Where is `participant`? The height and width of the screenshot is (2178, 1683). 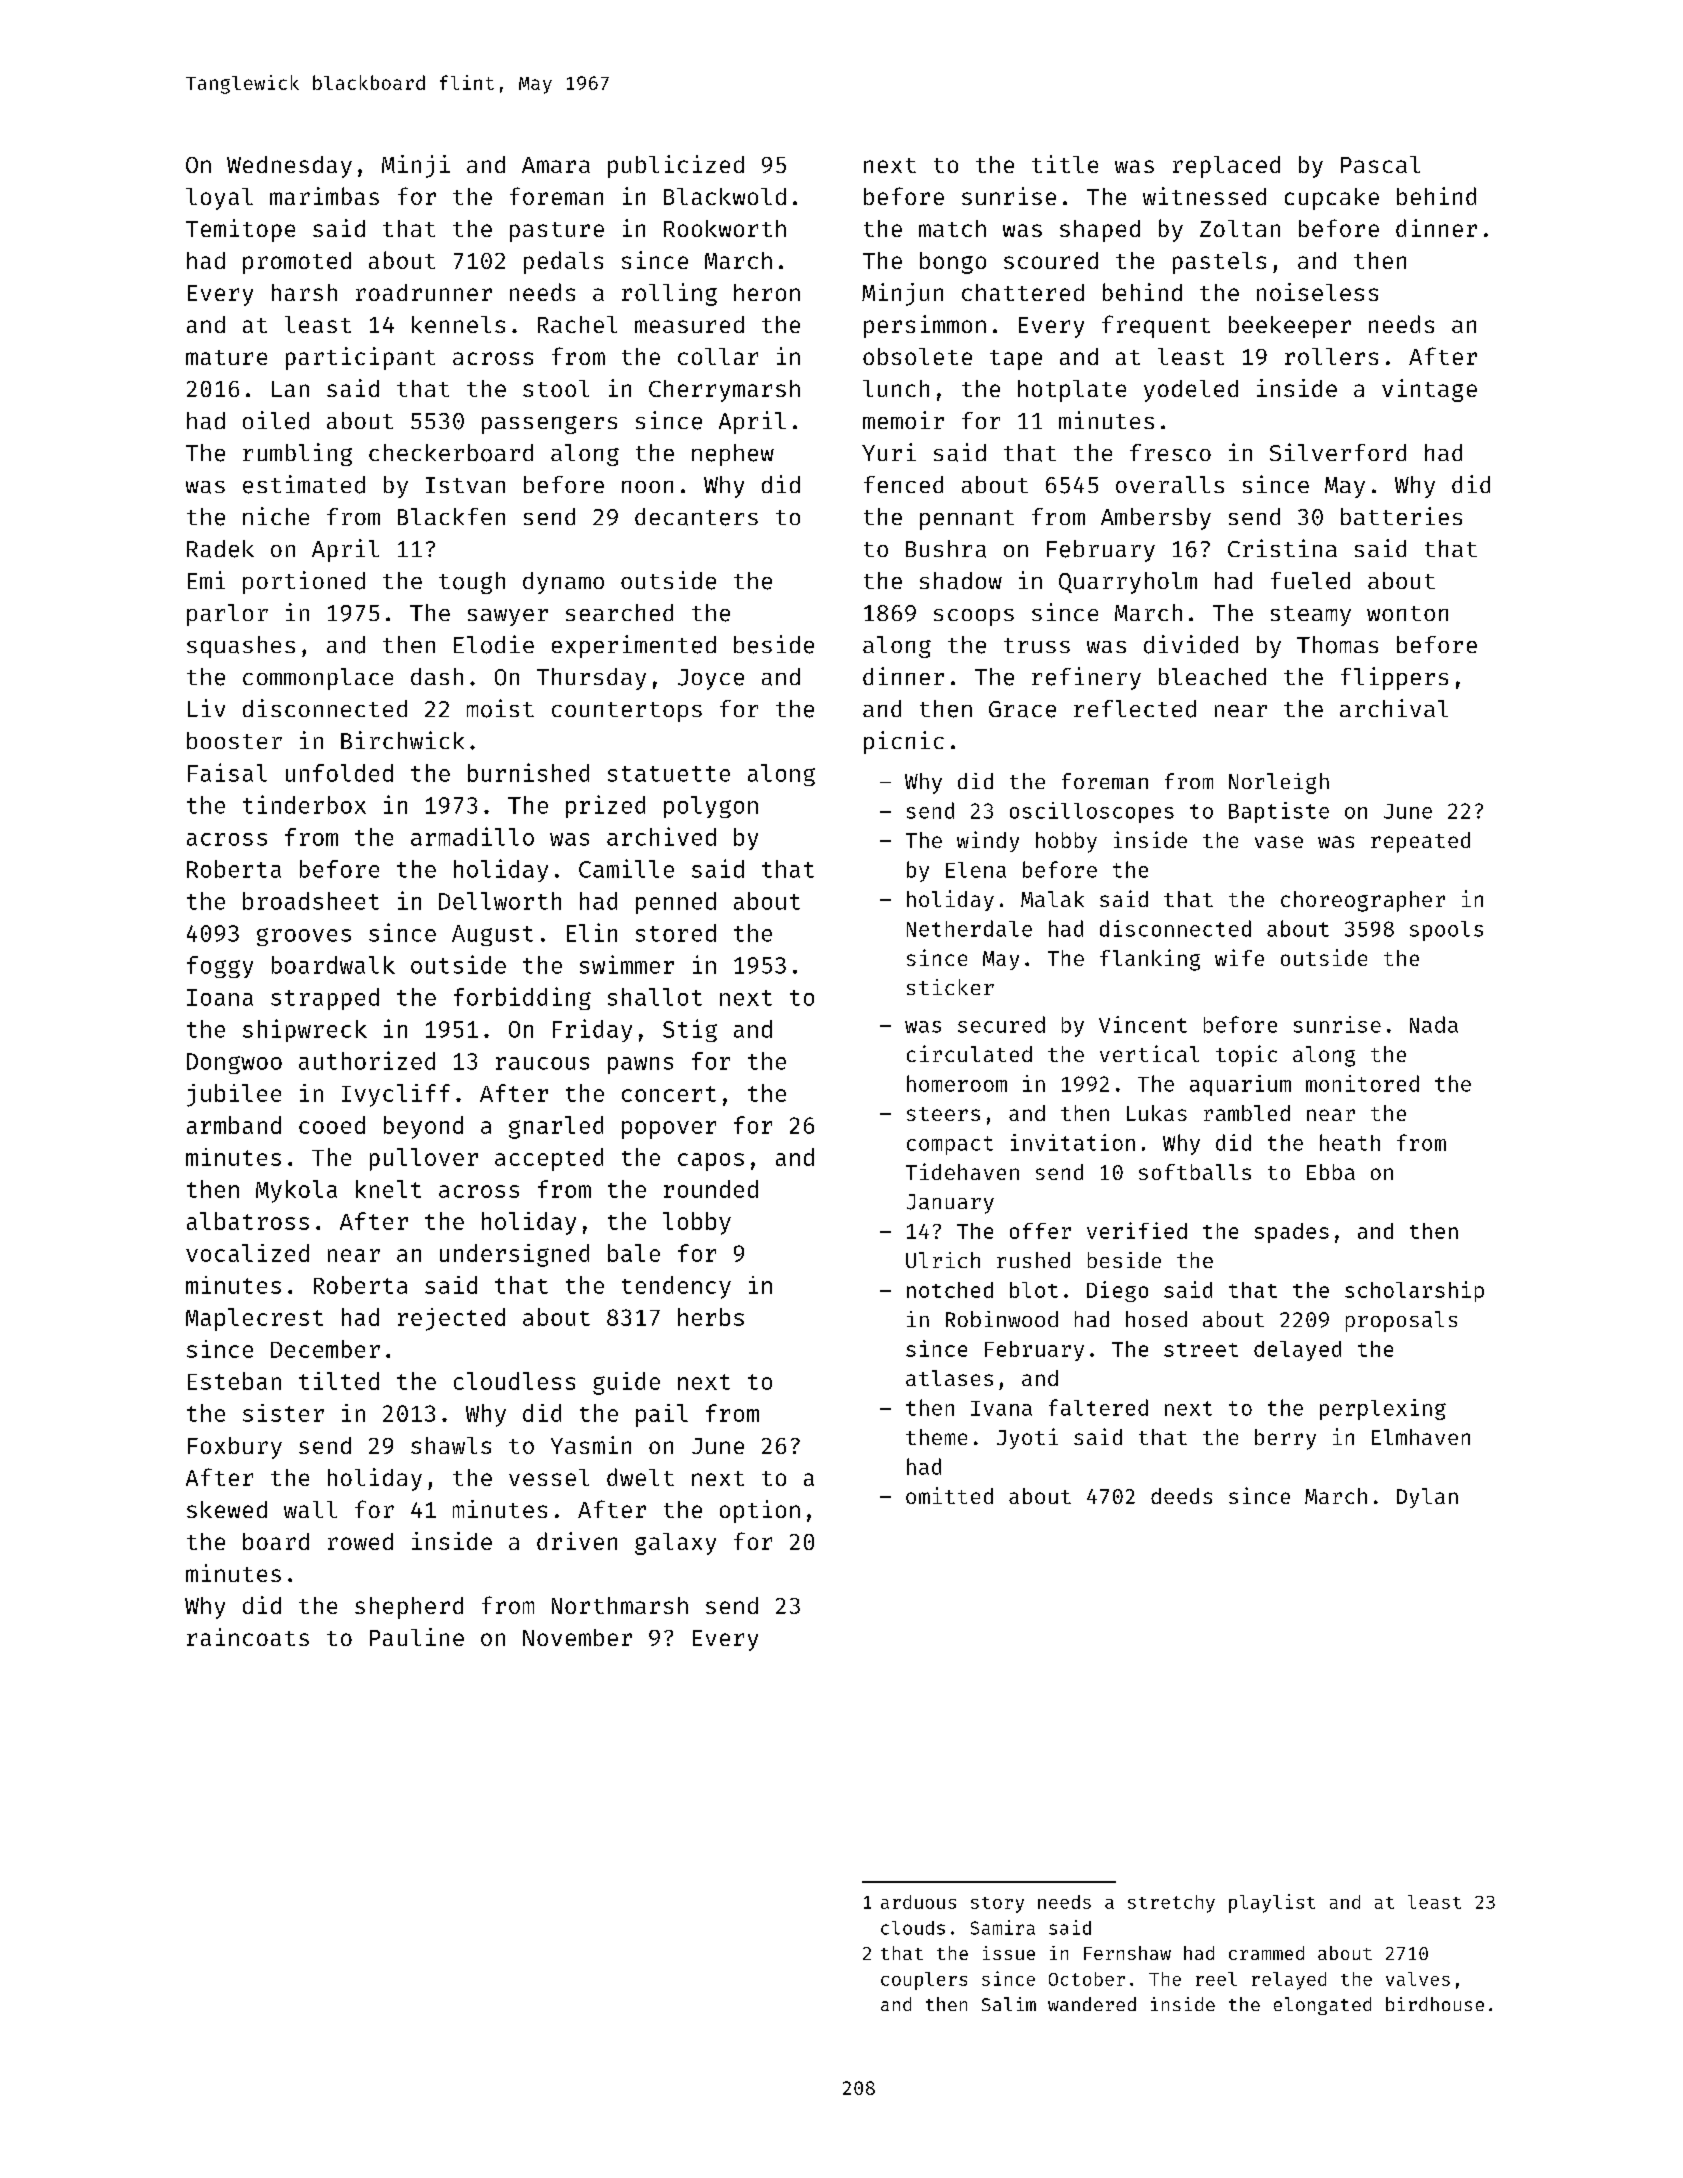 participant is located at coordinates (360, 358).
